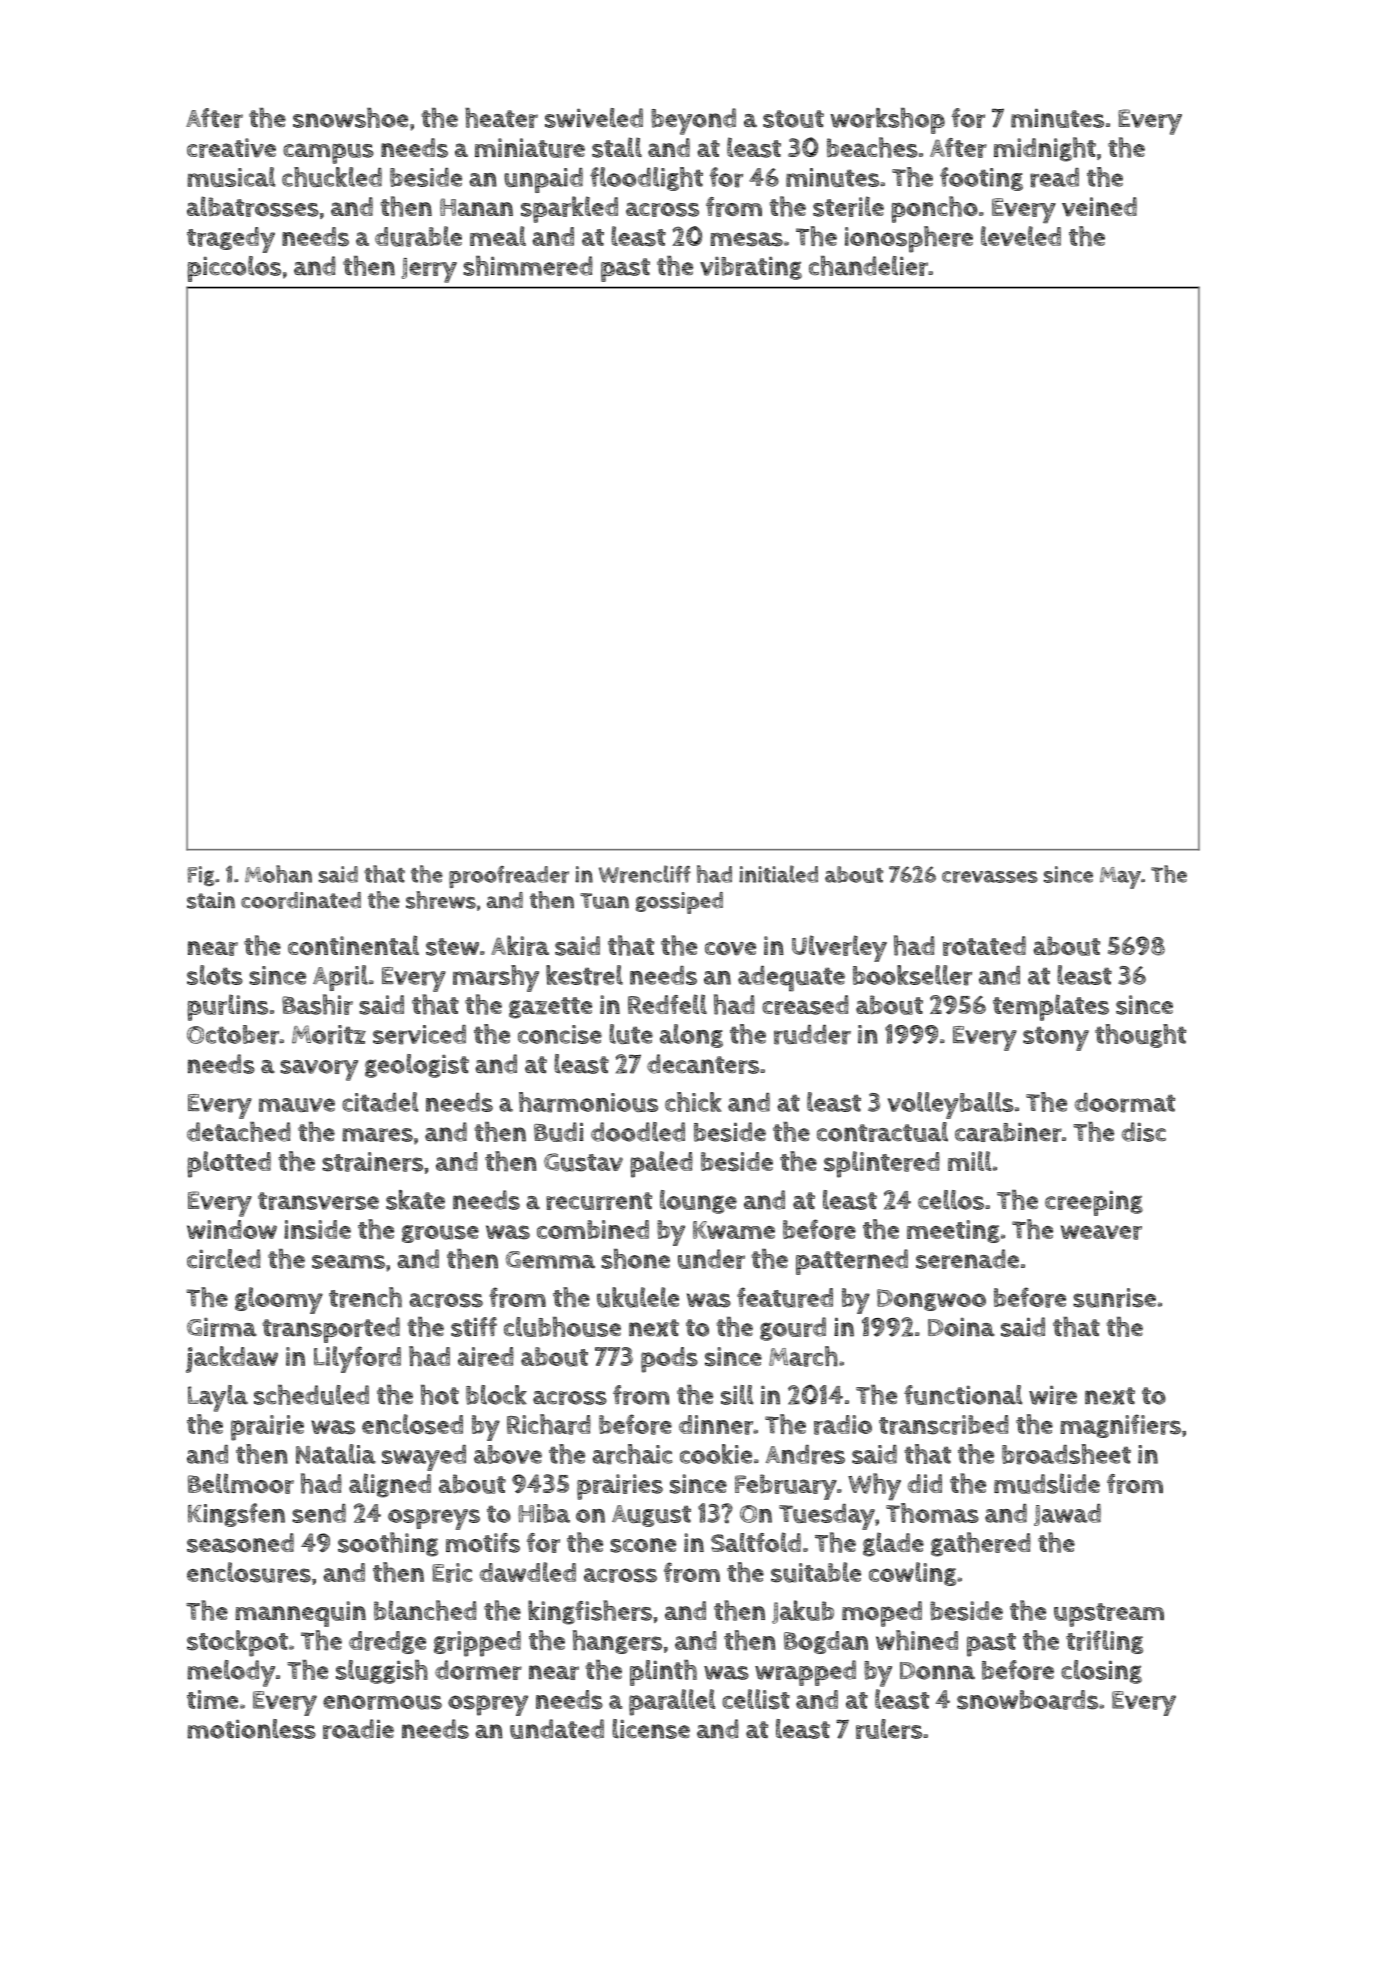 The image size is (1386, 1969). Describe the element at coordinates (1101, 1232) in the screenshot. I see `weaver` at that location.
